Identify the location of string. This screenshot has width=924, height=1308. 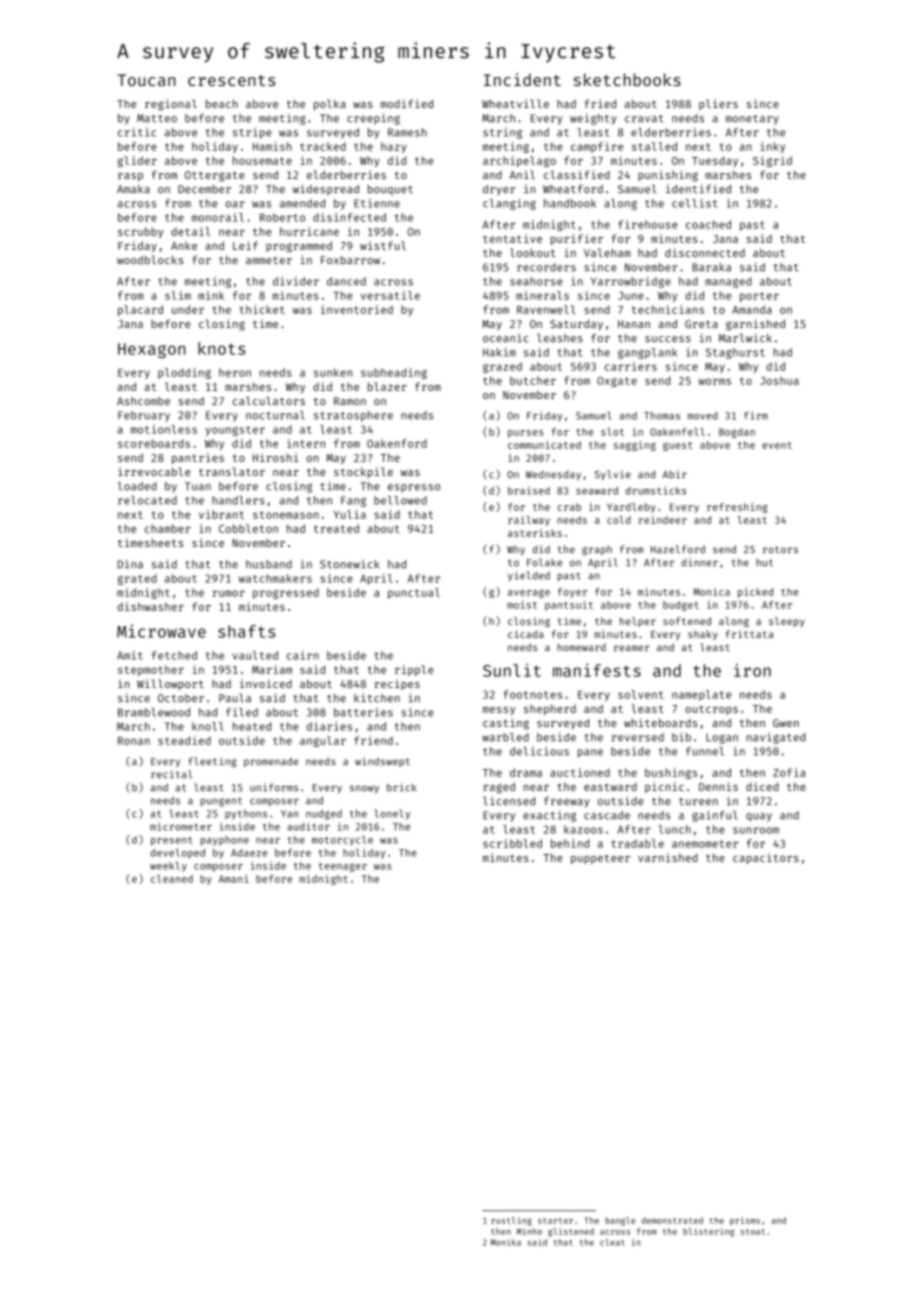
(502, 133).
